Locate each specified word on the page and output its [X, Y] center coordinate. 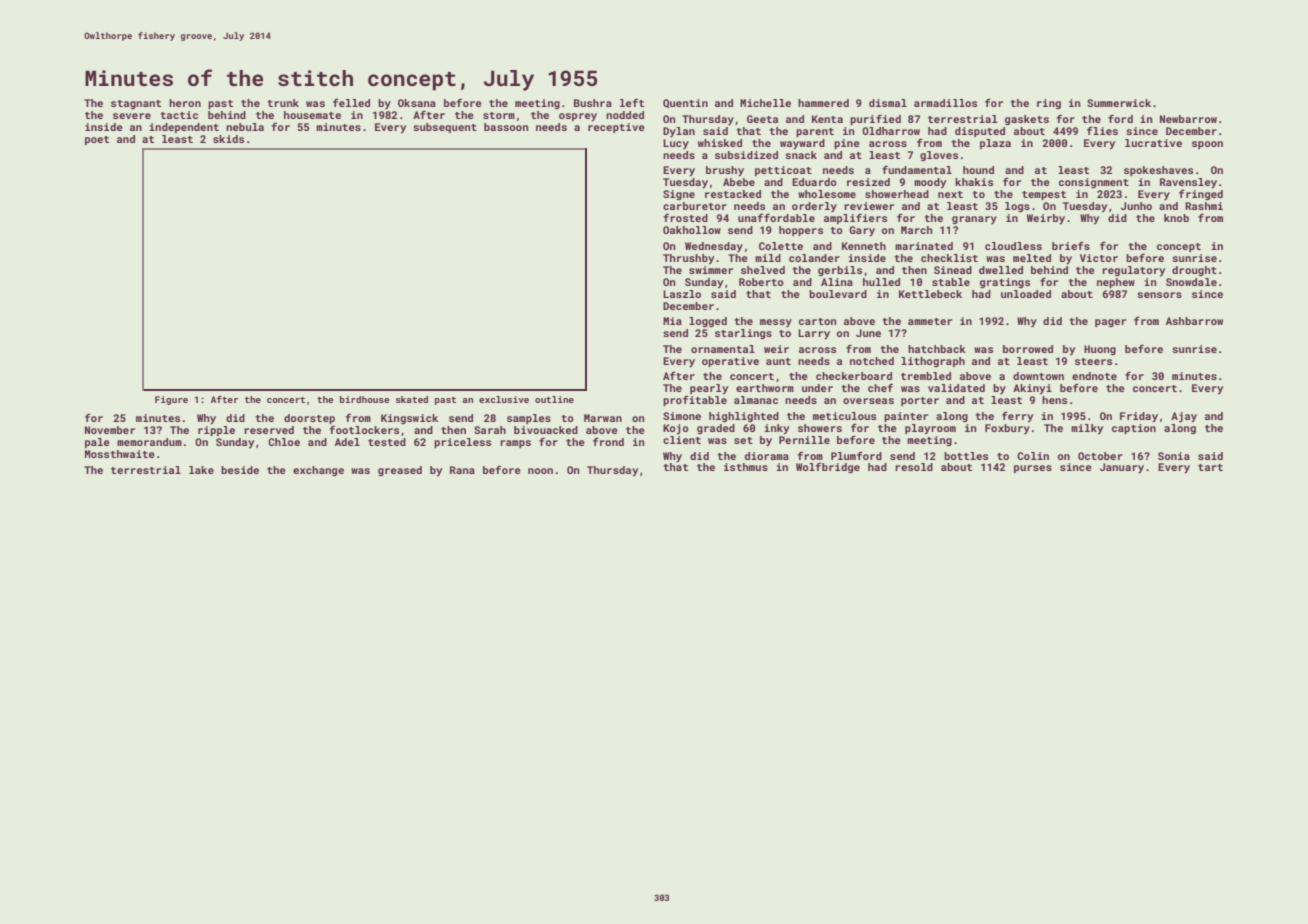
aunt [778, 361]
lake [201, 470]
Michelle [765, 103]
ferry [1017, 417]
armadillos [945, 103]
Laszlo [682, 294]
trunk [283, 103]
